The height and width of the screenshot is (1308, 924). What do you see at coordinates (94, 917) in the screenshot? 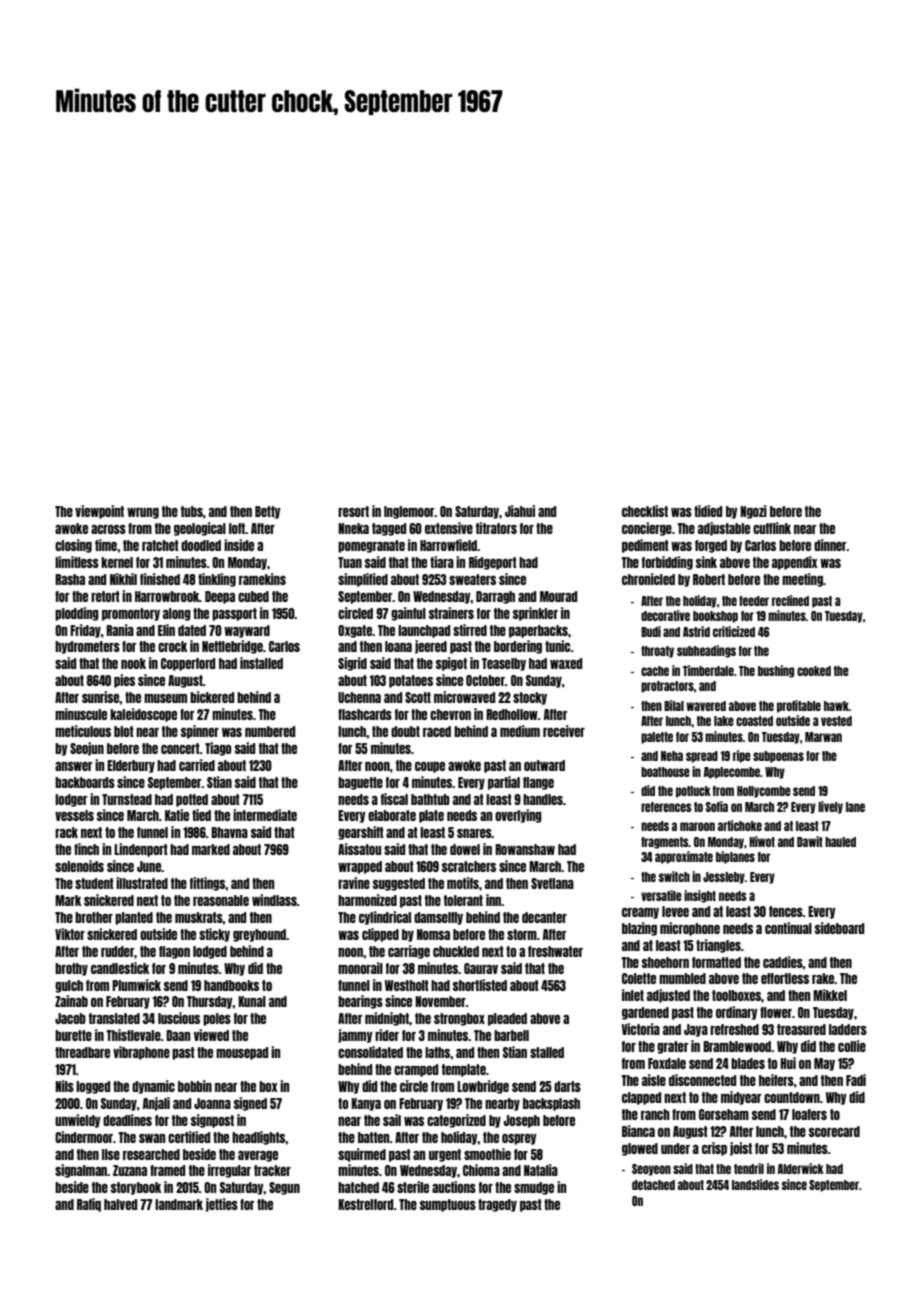
I see `brother` at bounding box center [94, 917].
